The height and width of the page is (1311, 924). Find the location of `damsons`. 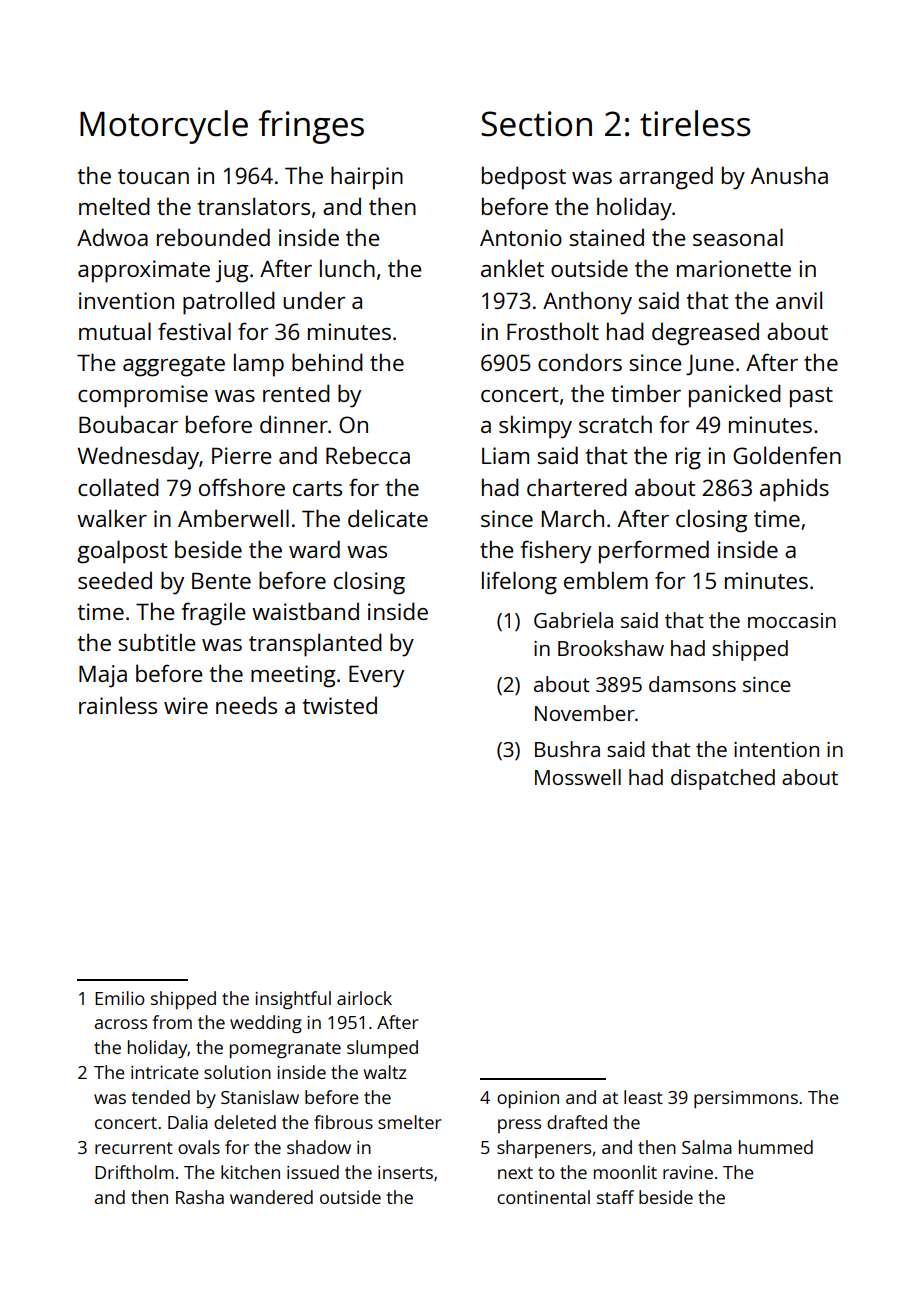

damsons is located at coordinates (692, 684).
